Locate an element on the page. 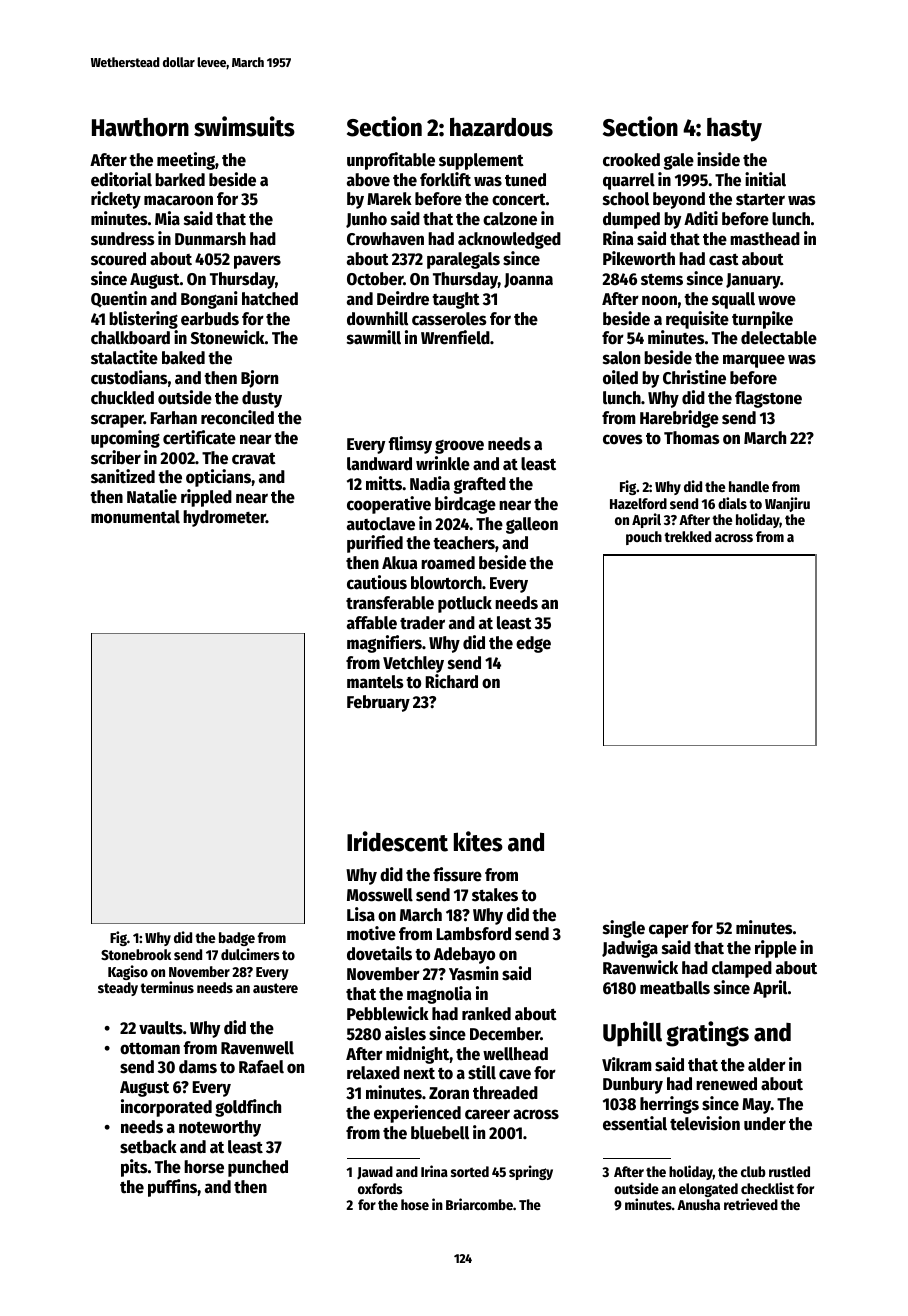 The height and width of the page is (1316, 908). Hawthorn is located at coordinates (140, 127).
